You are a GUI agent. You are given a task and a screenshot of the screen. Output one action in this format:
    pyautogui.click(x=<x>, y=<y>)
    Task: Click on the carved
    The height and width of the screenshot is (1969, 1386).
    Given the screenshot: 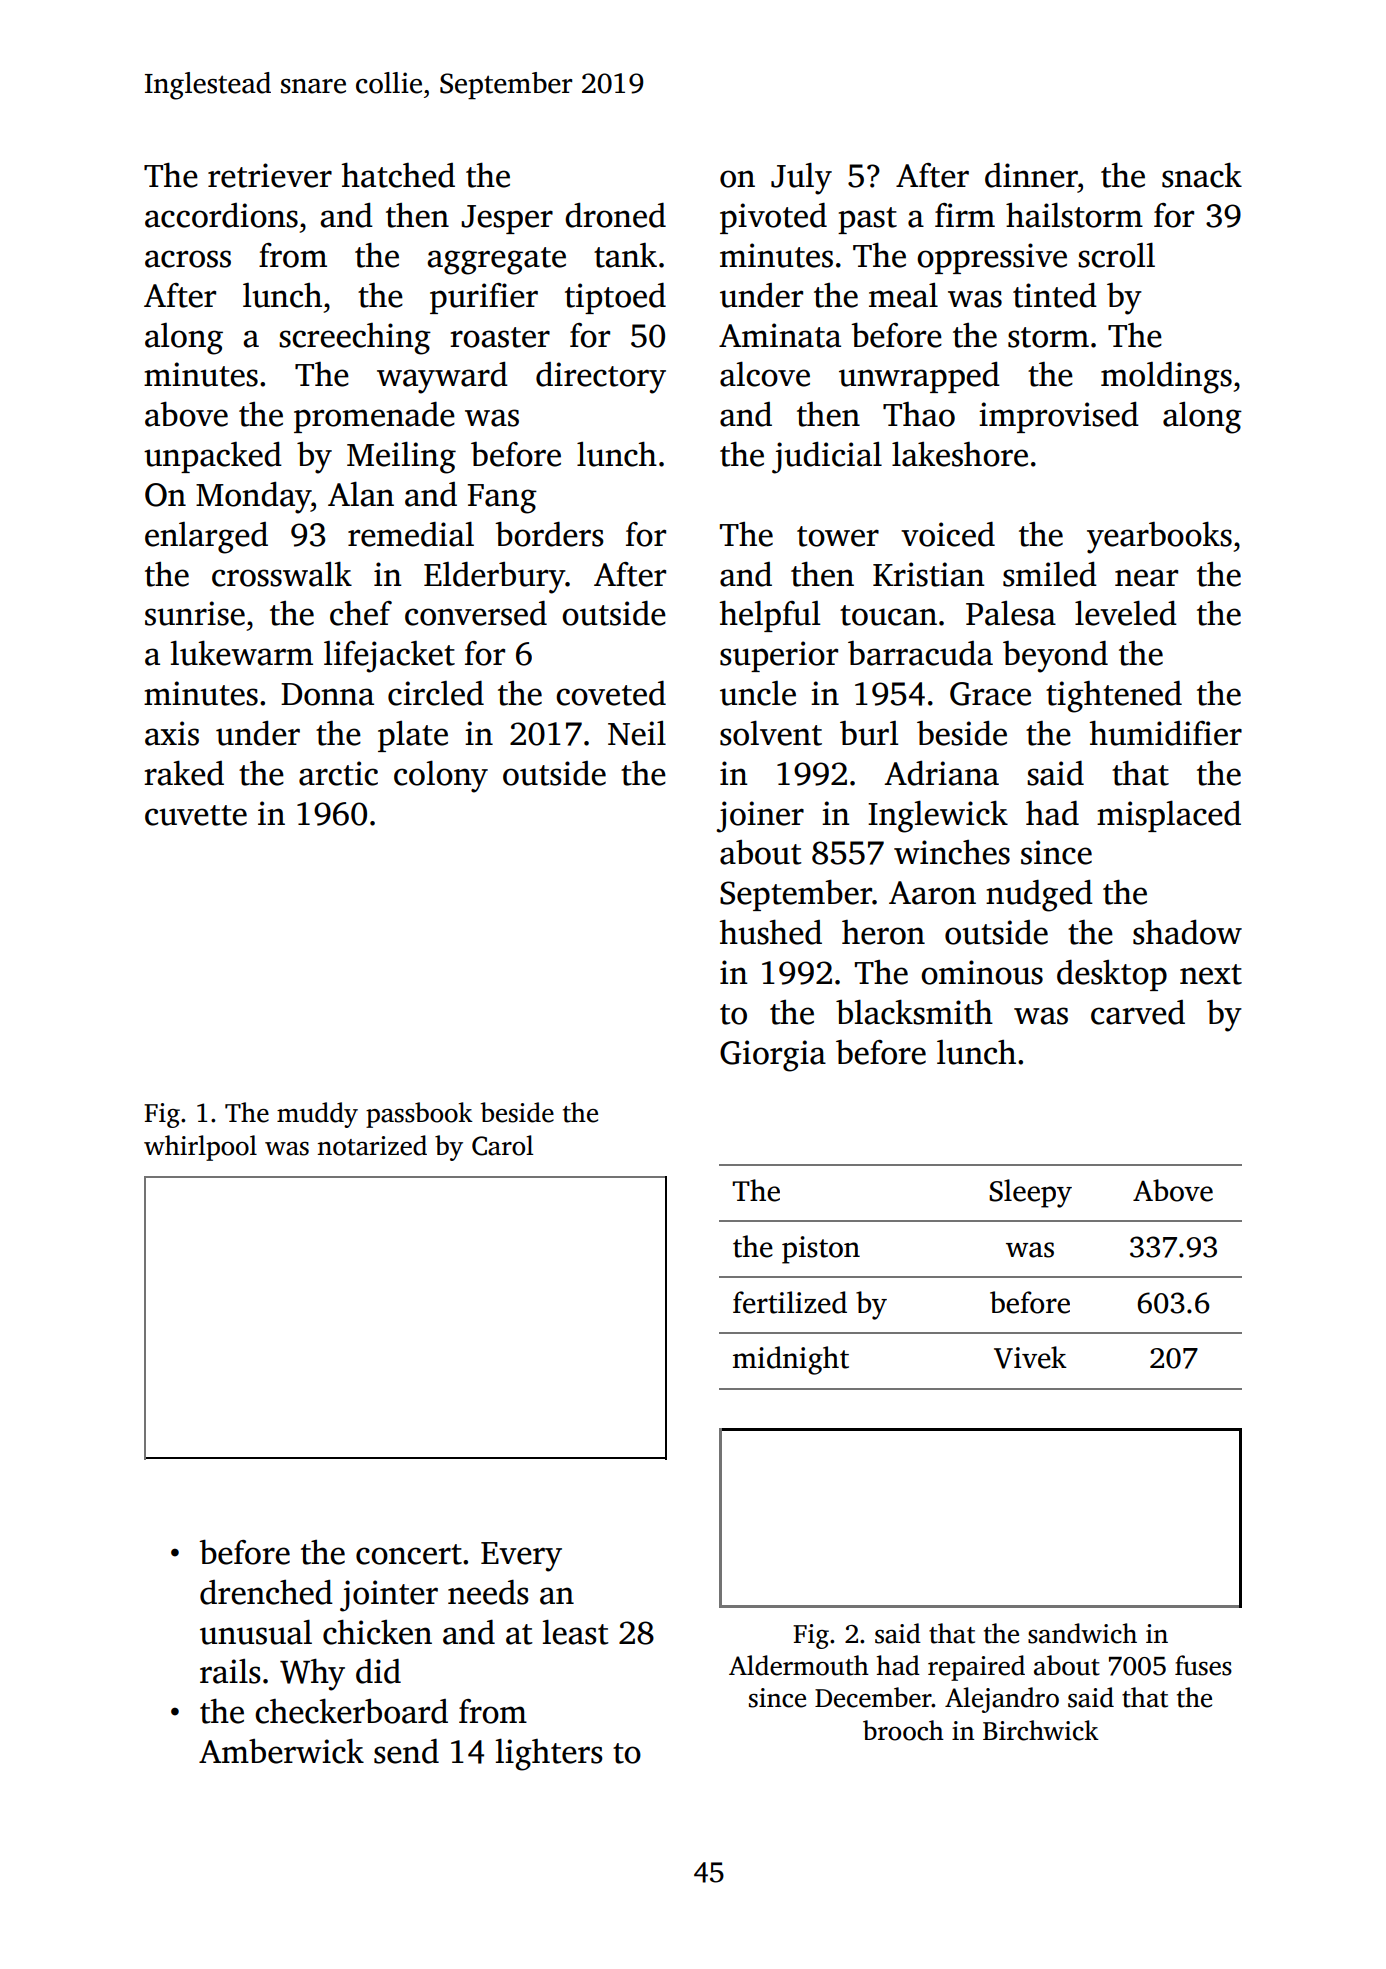 What is the action you would take?
    pyautogui.click(x=1138, y=1012)
